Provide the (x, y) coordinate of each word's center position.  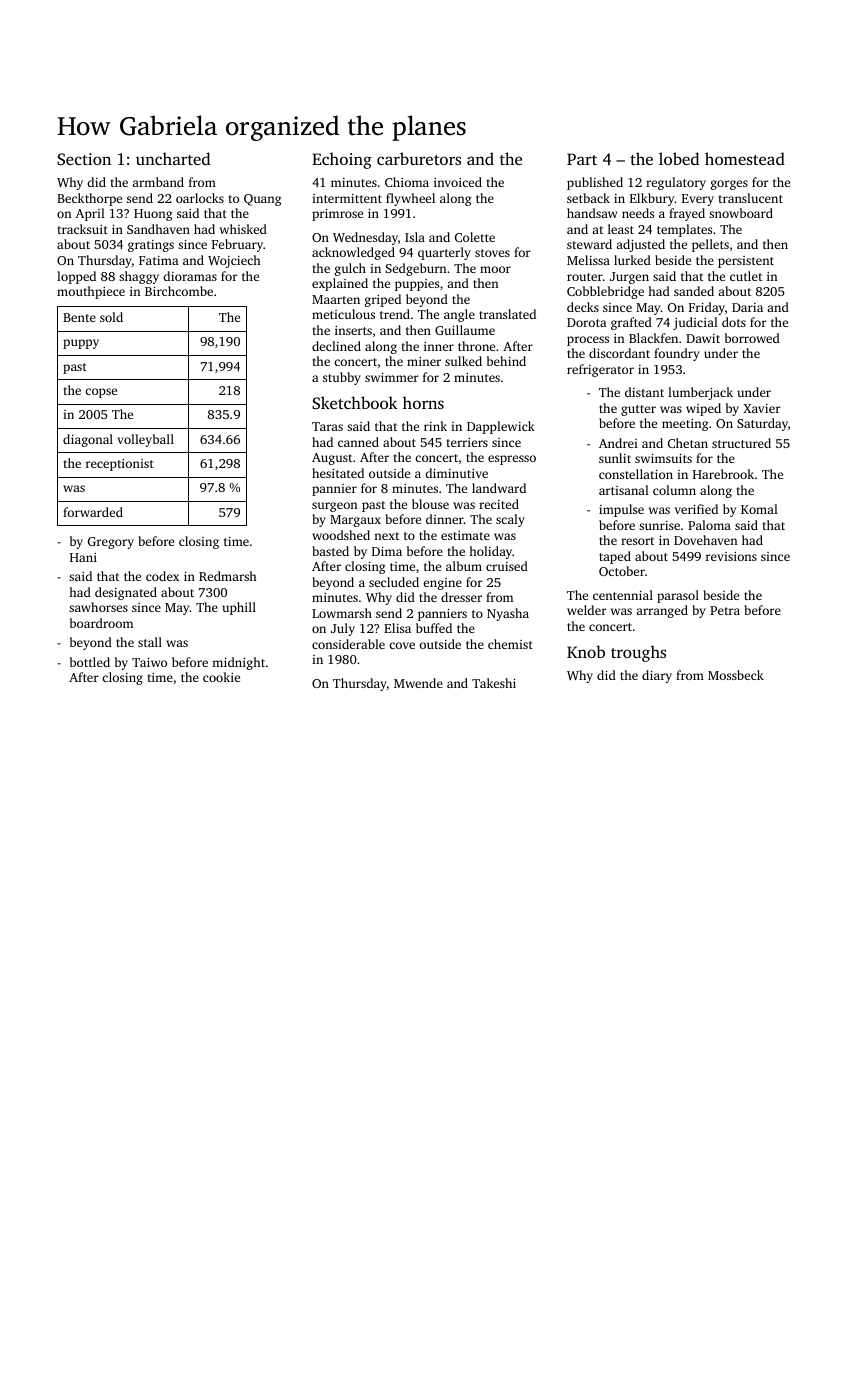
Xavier (762, 408)
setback (588, 198)
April (90, 214)
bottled (90, 662)
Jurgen (629, 278)
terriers (467, 442)
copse (101, 393)
